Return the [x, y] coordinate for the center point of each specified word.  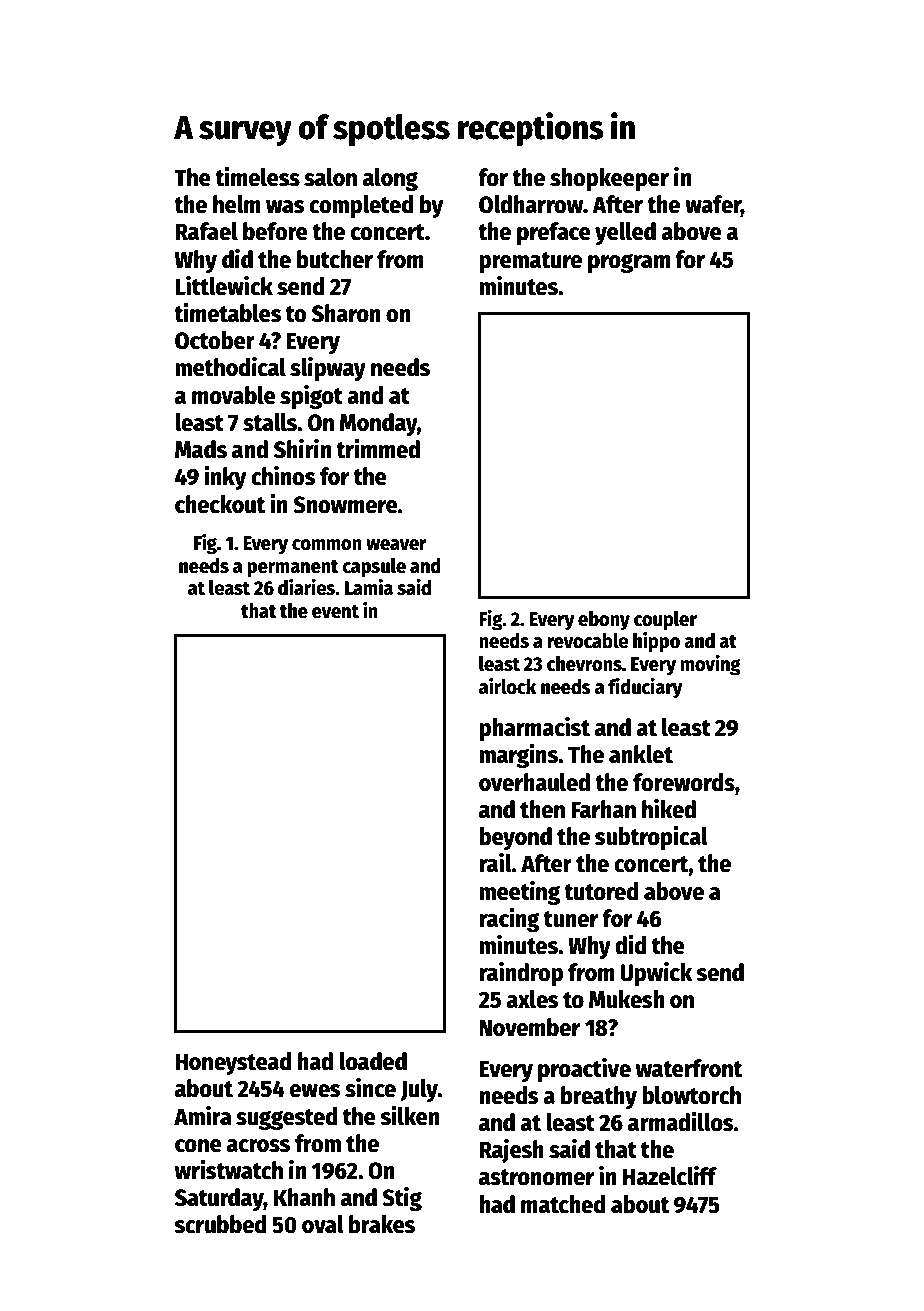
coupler [665, 621]
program [629, 263]
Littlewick [224, 286]
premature [530, 262]
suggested [287, 1118]
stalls [270, 422]
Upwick [656, 974]
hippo [656, 642]
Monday [378, 424]
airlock [507, 686]
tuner [571, 919]
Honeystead [233, 1063]
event [335, 612]
